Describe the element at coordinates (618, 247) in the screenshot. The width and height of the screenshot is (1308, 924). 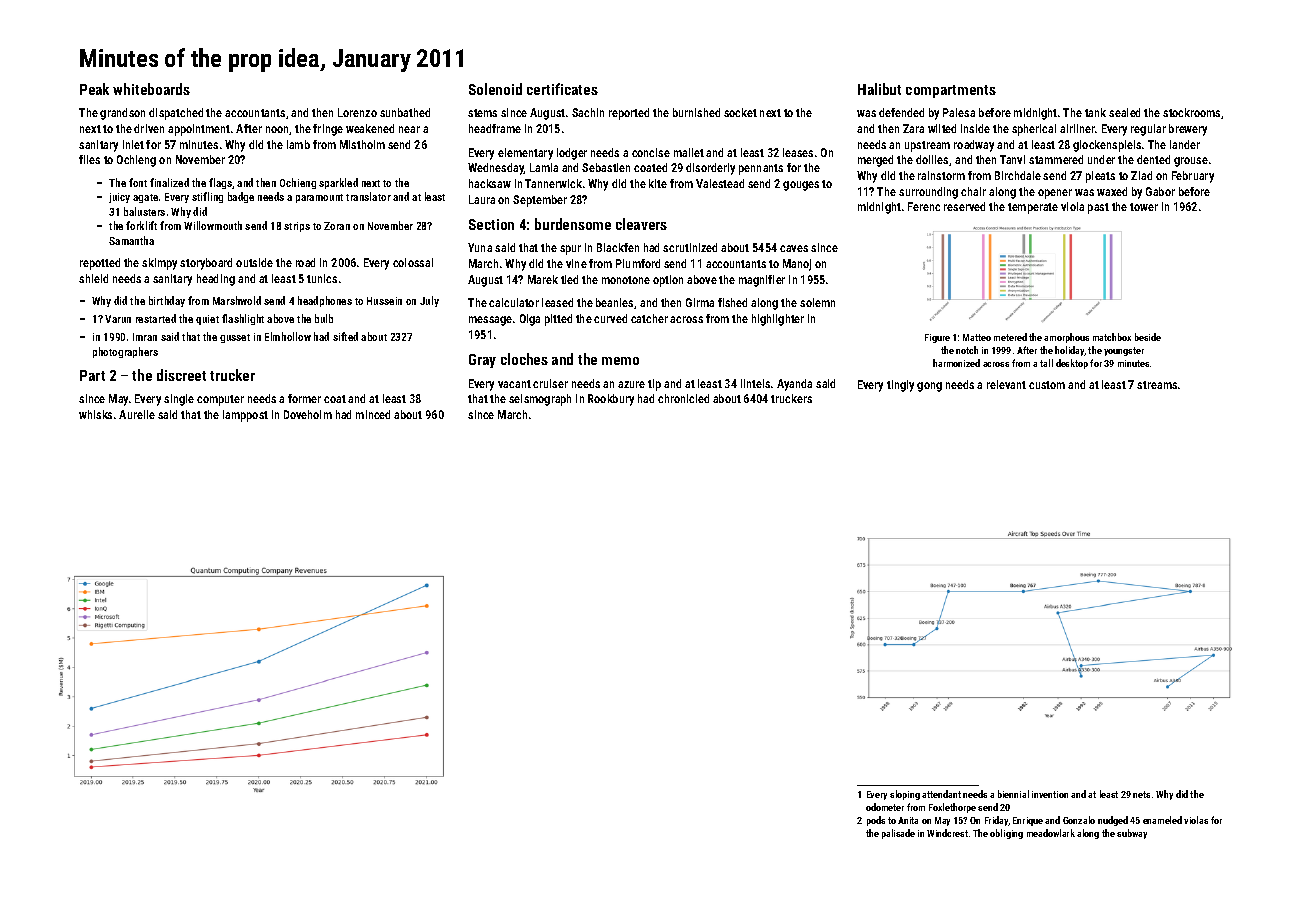
I see `Blackfen` at that location.
